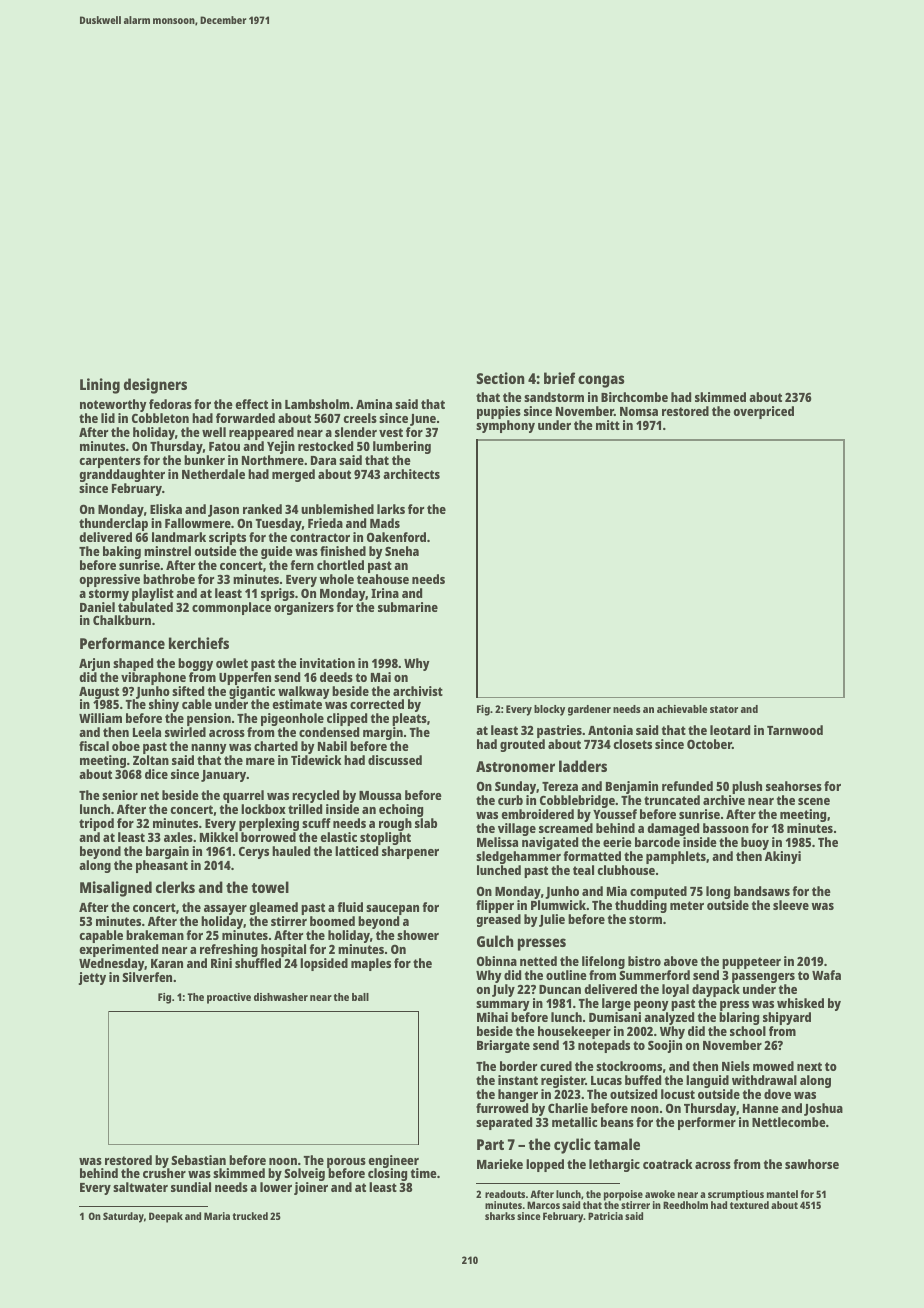 This image has height=1308, width=924. I want to click on thudding, so click(641, 906).
